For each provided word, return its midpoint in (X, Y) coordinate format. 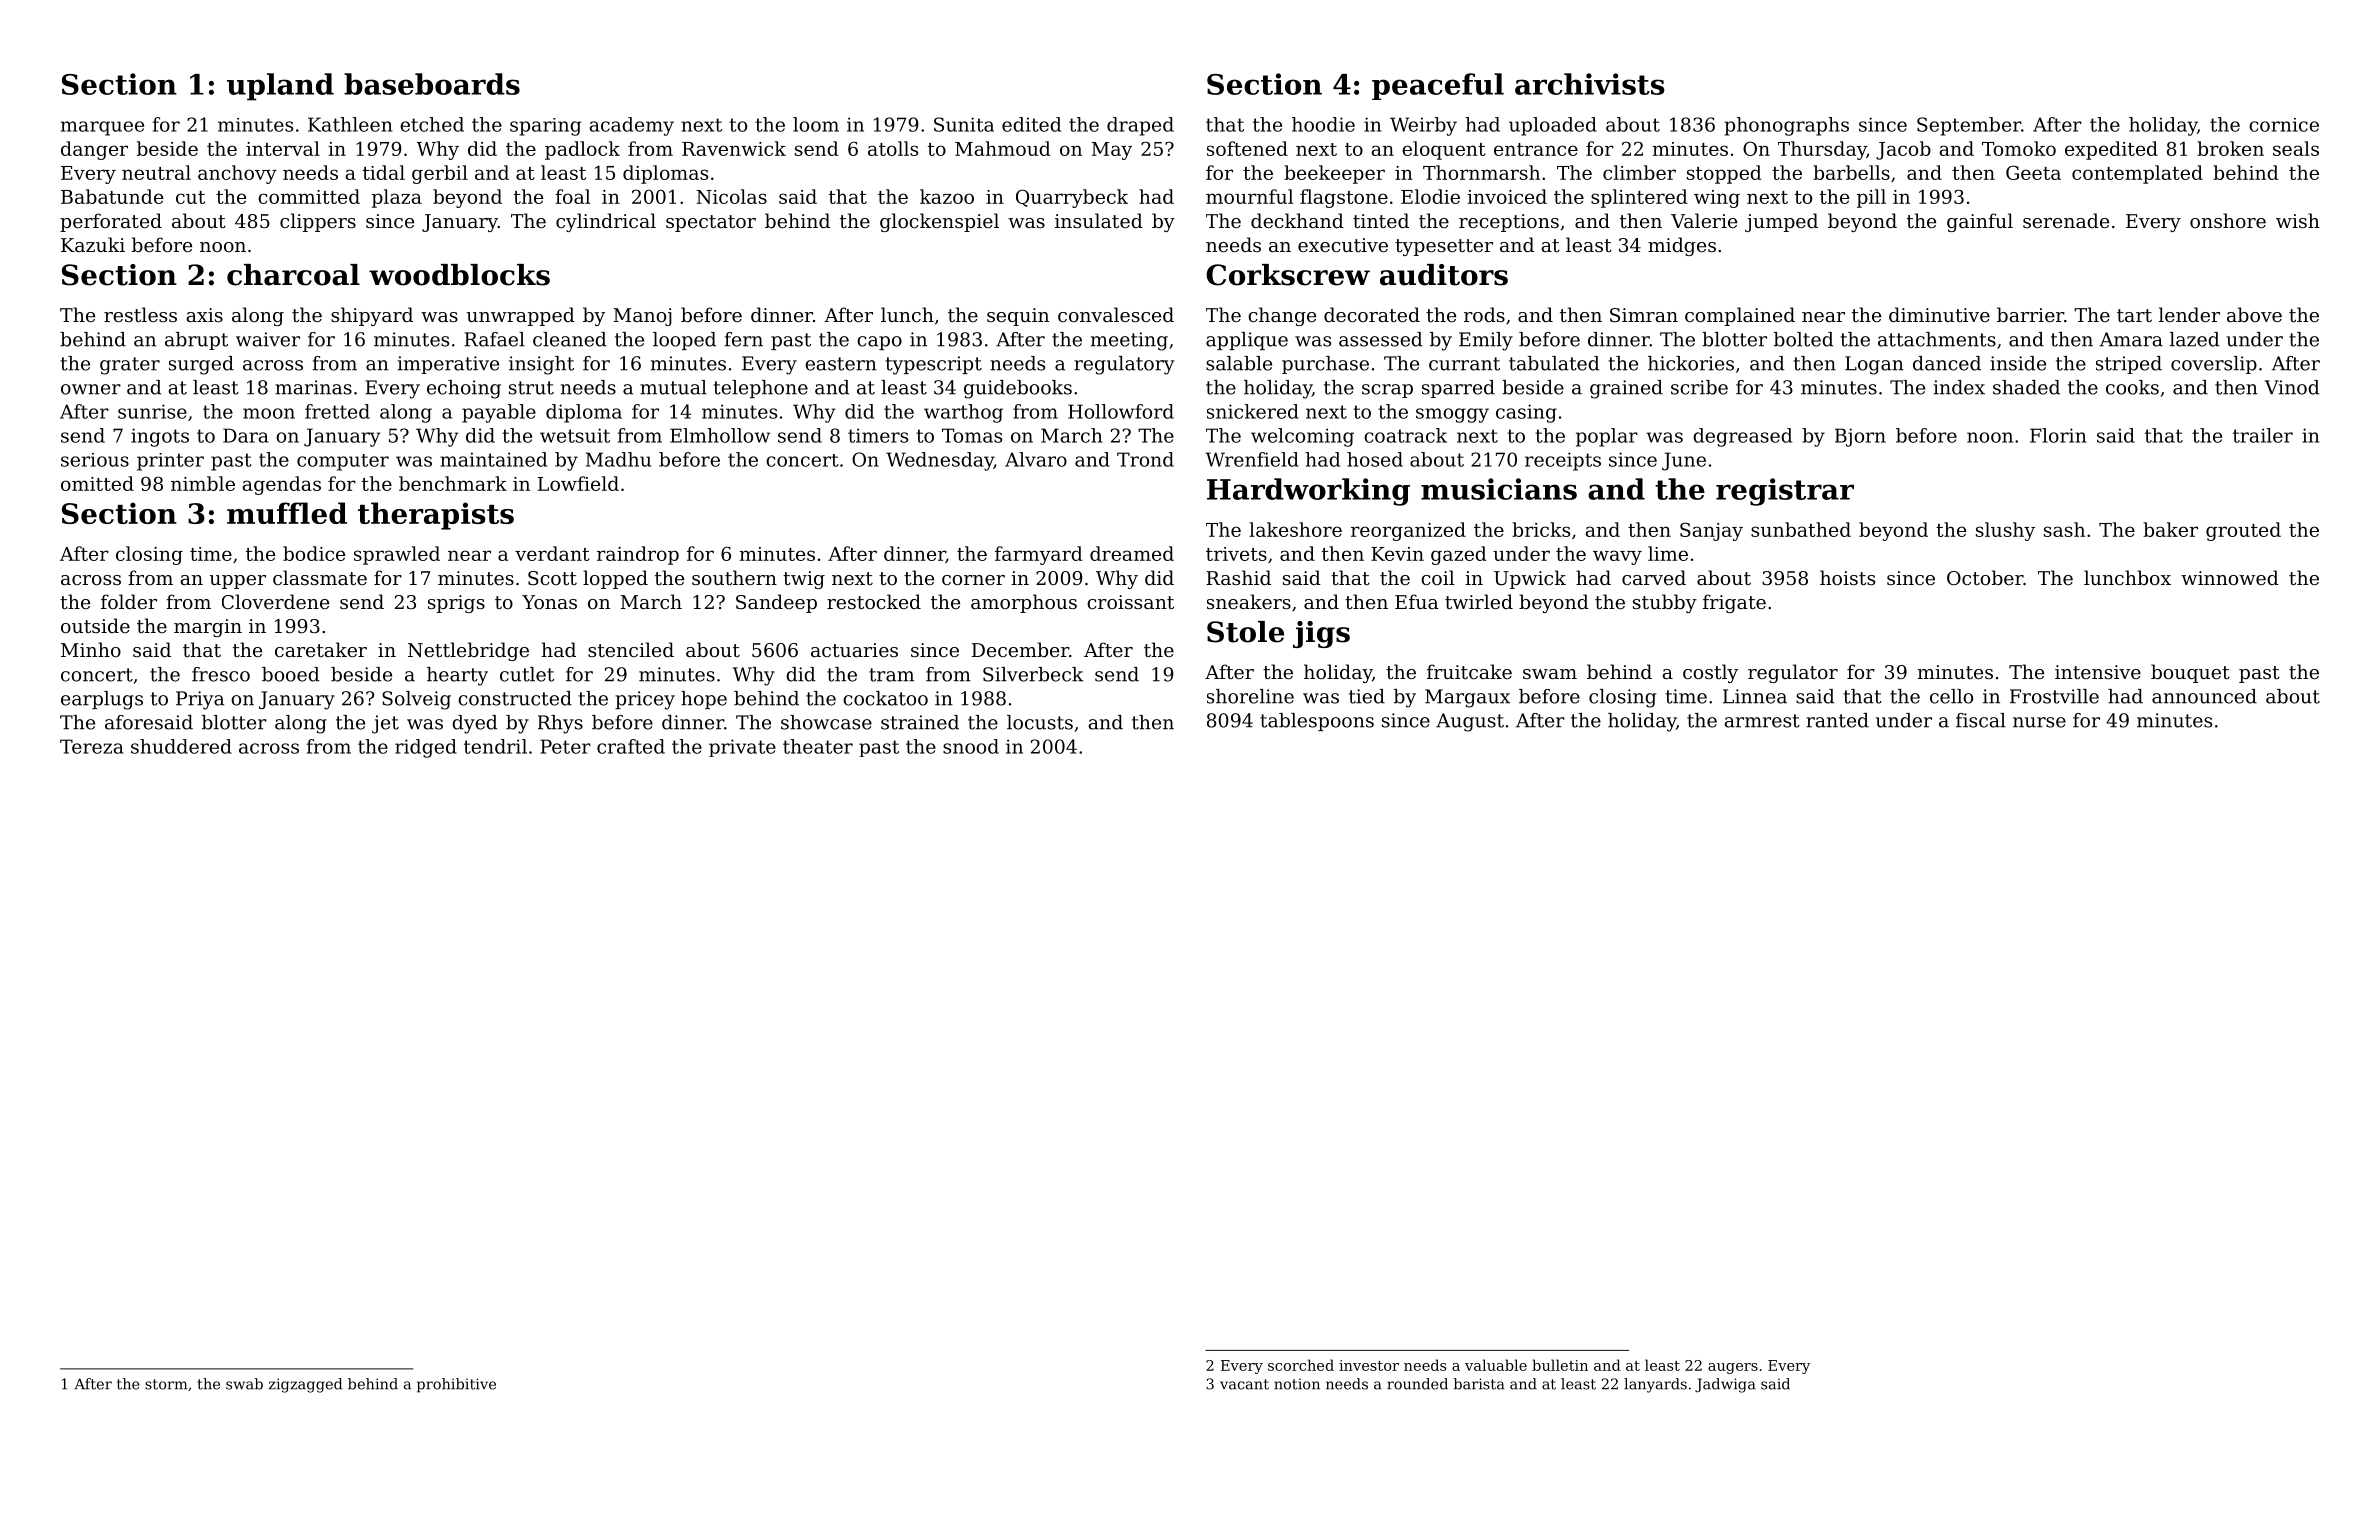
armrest (1762, 721)
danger (94, 150)
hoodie (1323, 124)
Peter (565, 746)
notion (1297, 1384)
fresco (221, 674)
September (1969, 126)
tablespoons (1317, 722)
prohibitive (456, 1385)
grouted (2243, 531)
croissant (1130, 602)
